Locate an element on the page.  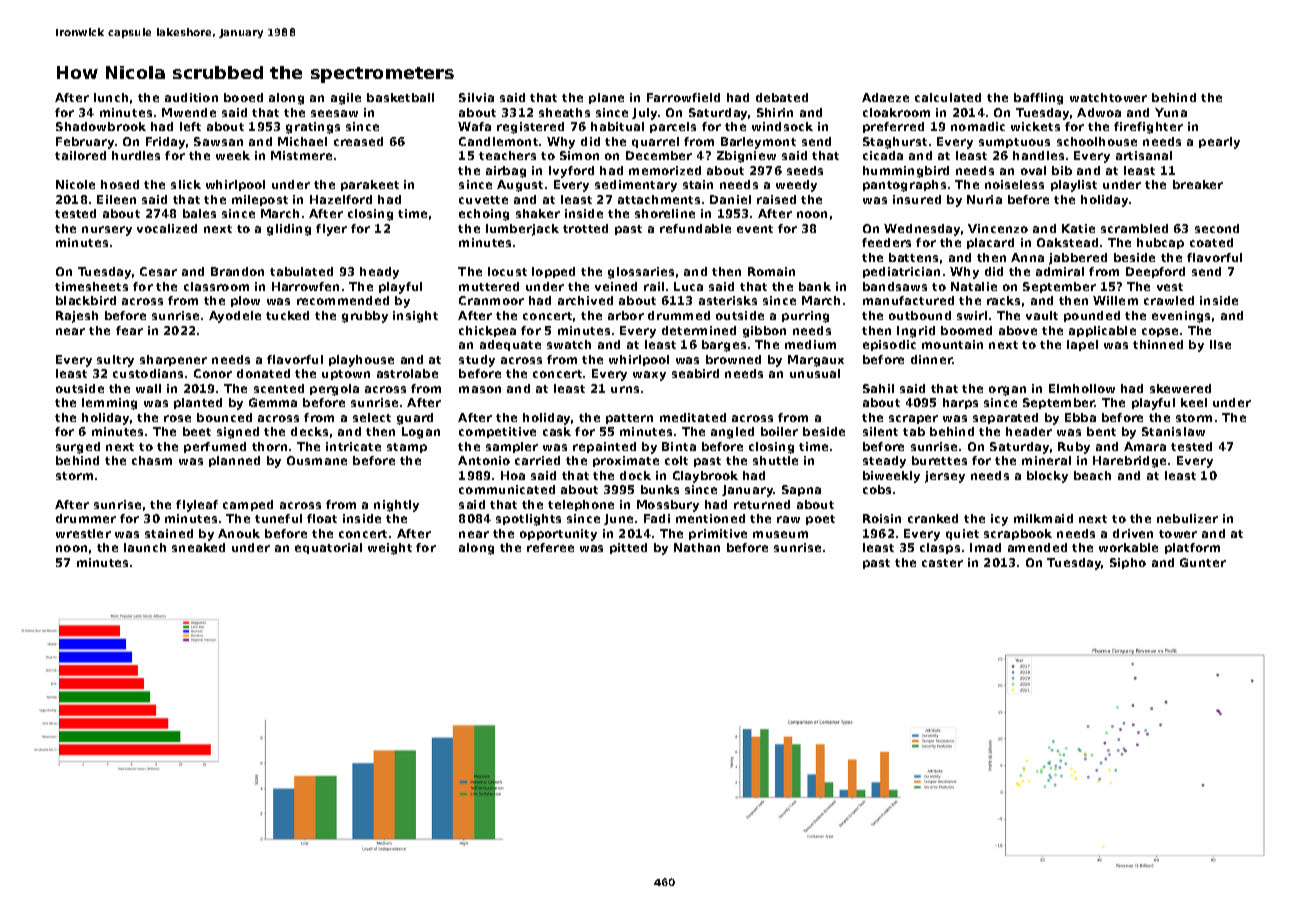
Deepford is located at coordinates (1155, 272).
